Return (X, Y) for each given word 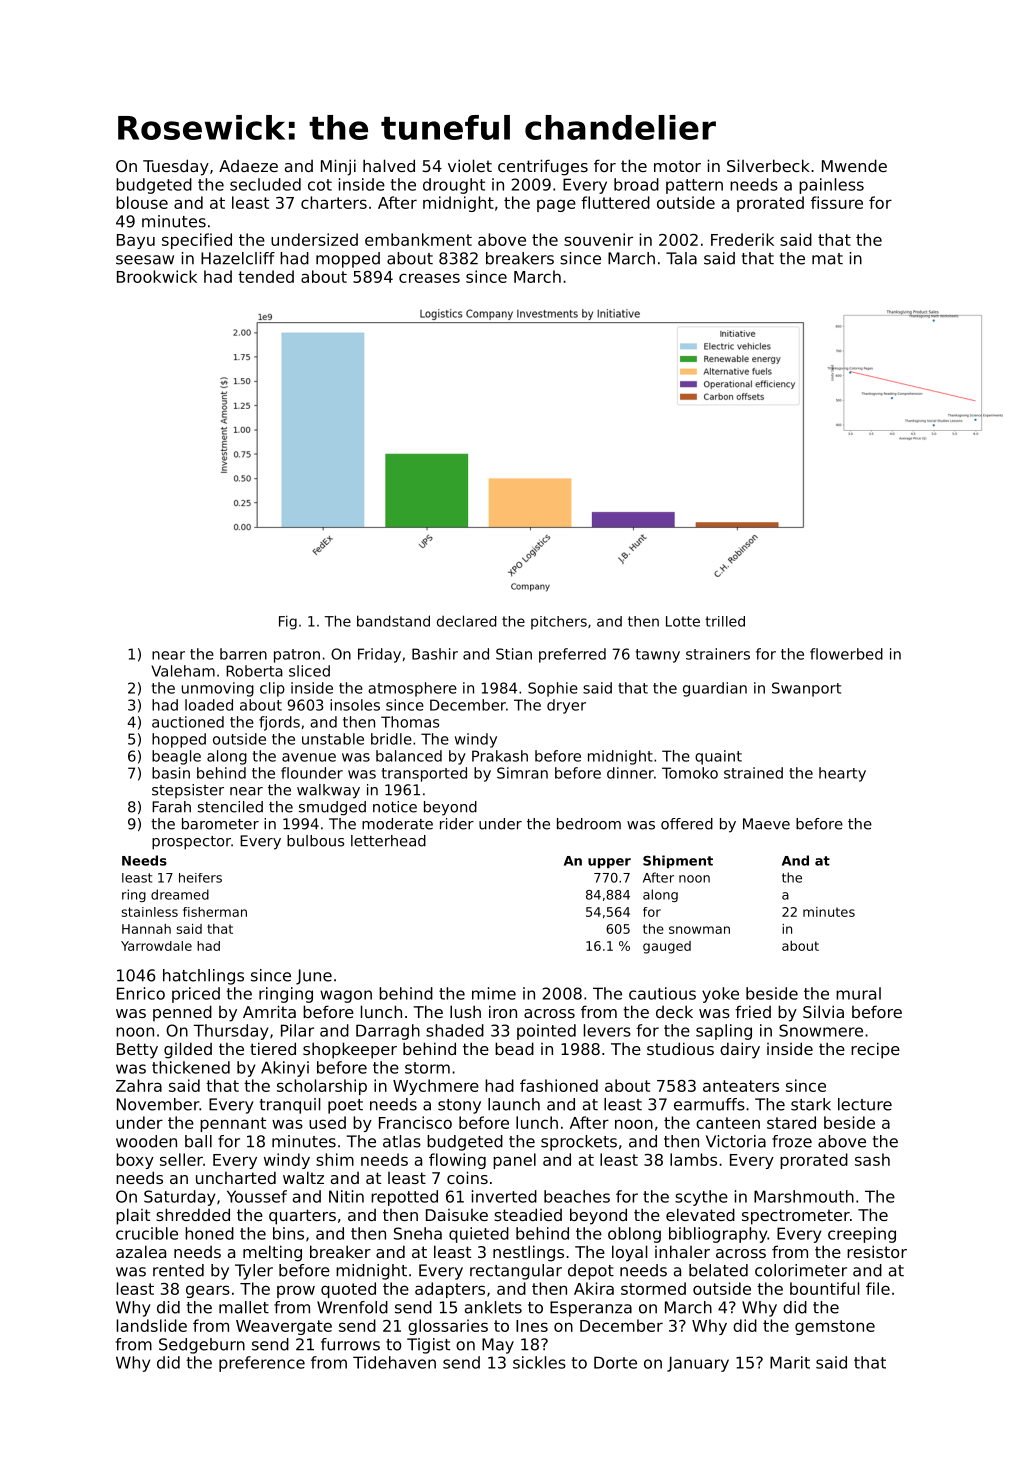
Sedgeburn (202, 1346)
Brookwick (157, 276)
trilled (725, 621)
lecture (865, 1104)
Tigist (428, 1346)
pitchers (559, 623)
